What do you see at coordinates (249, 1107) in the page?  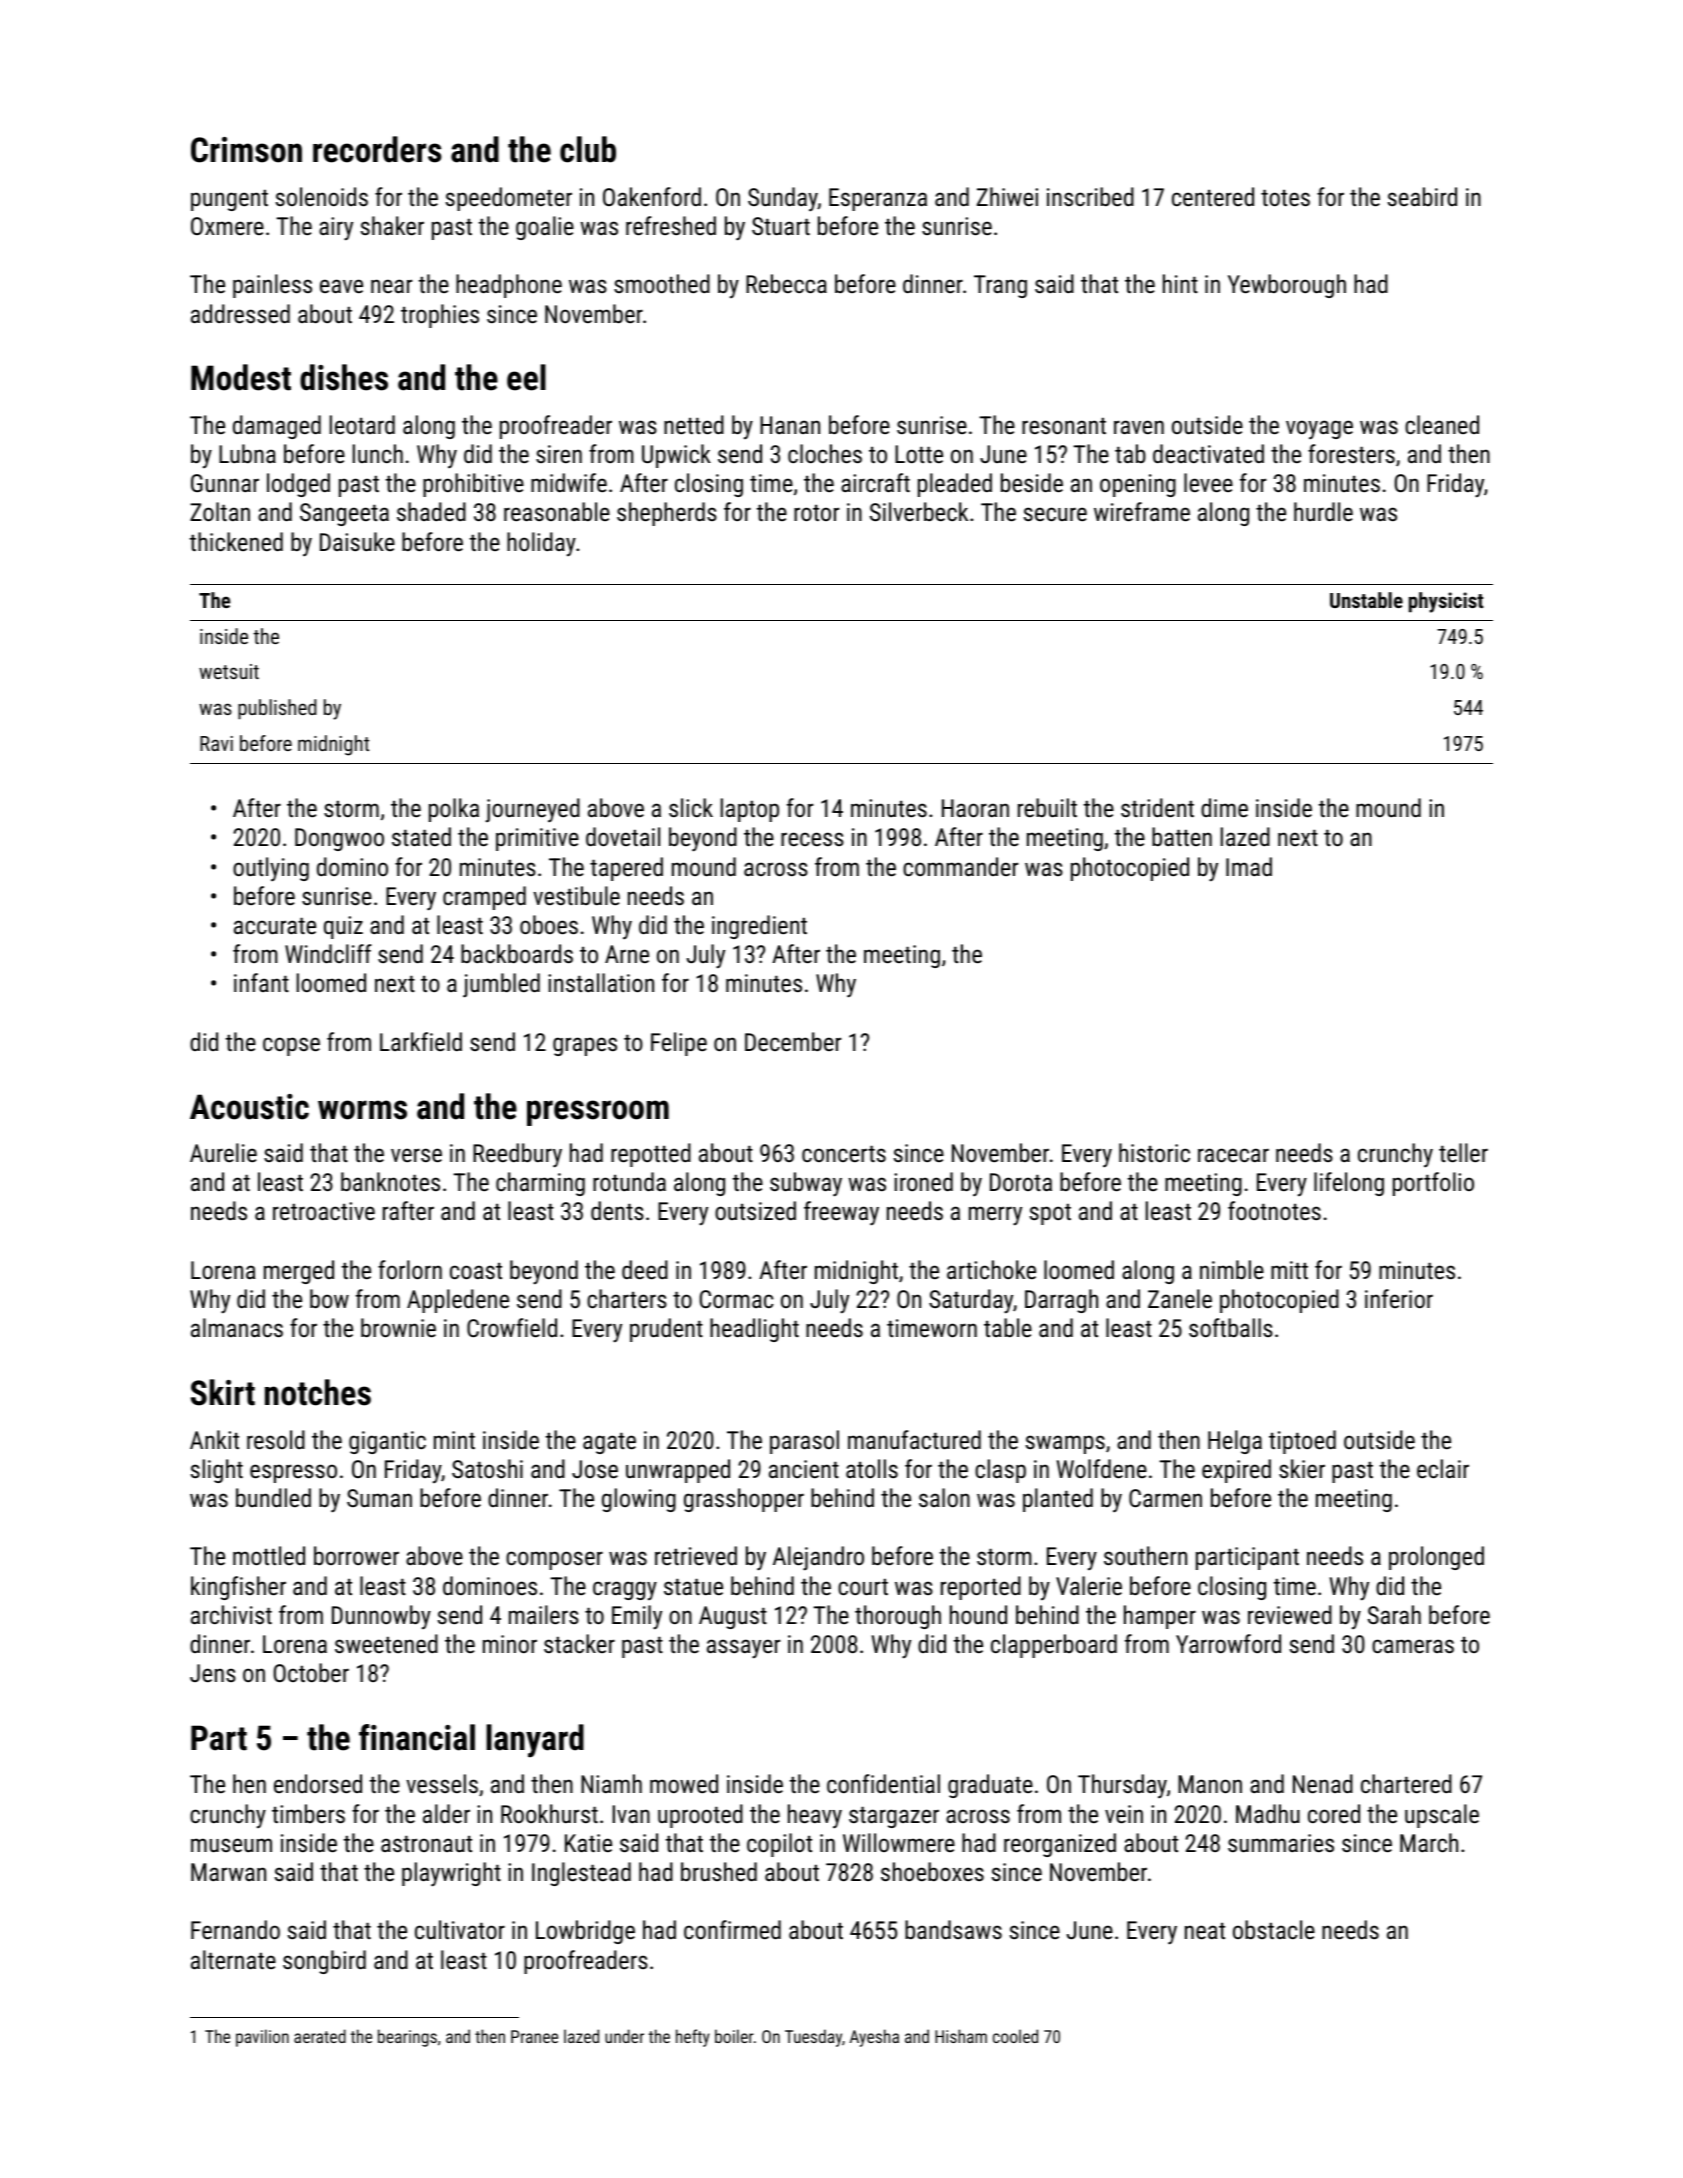 I see `Acoustic` at bounding box center [249, 1107].
